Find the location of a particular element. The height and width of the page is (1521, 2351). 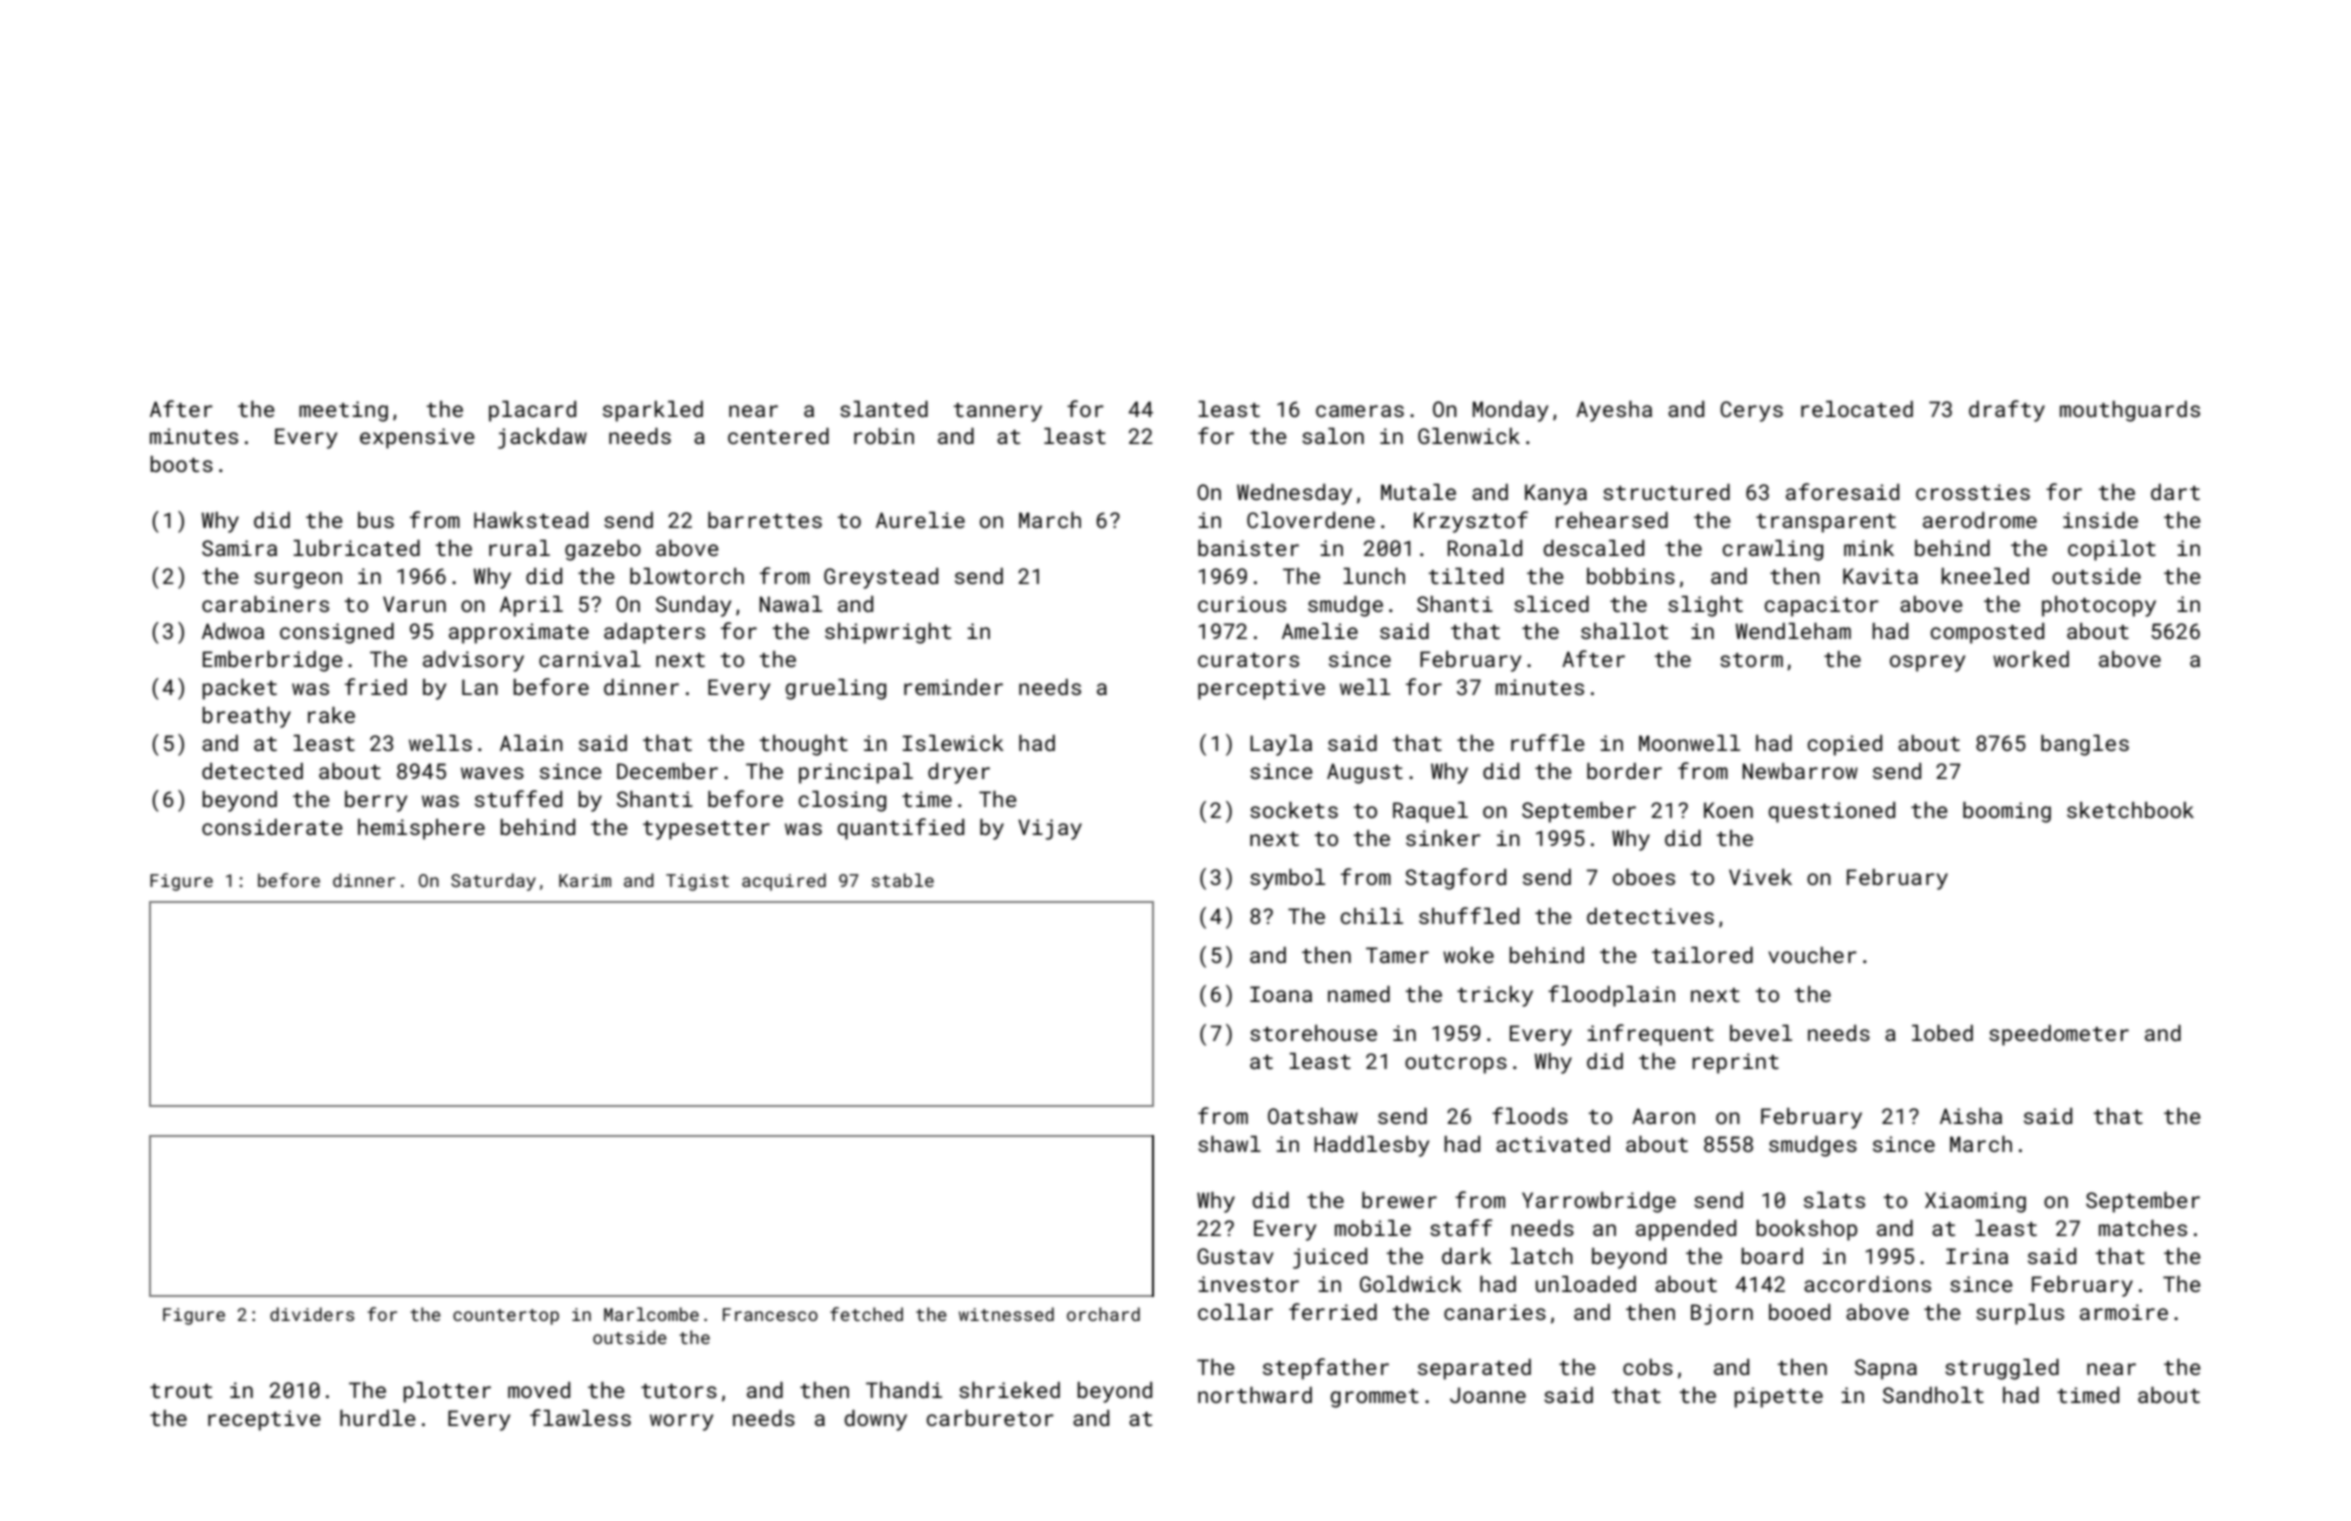

relocated is located at coordinates (1857, 409).
